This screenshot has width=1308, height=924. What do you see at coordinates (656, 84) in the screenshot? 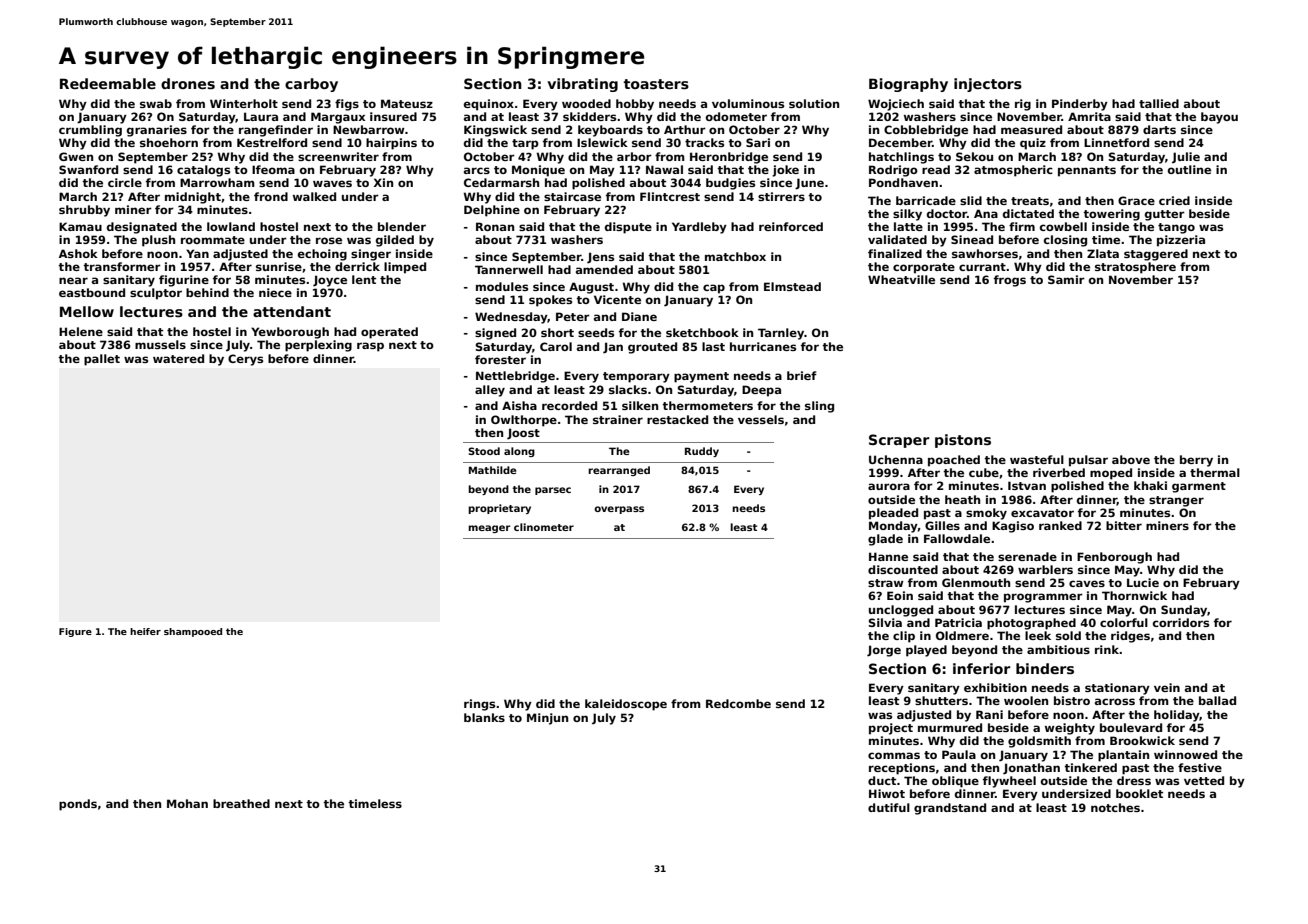
I see `toasters` at bounding box center [656, 84].
